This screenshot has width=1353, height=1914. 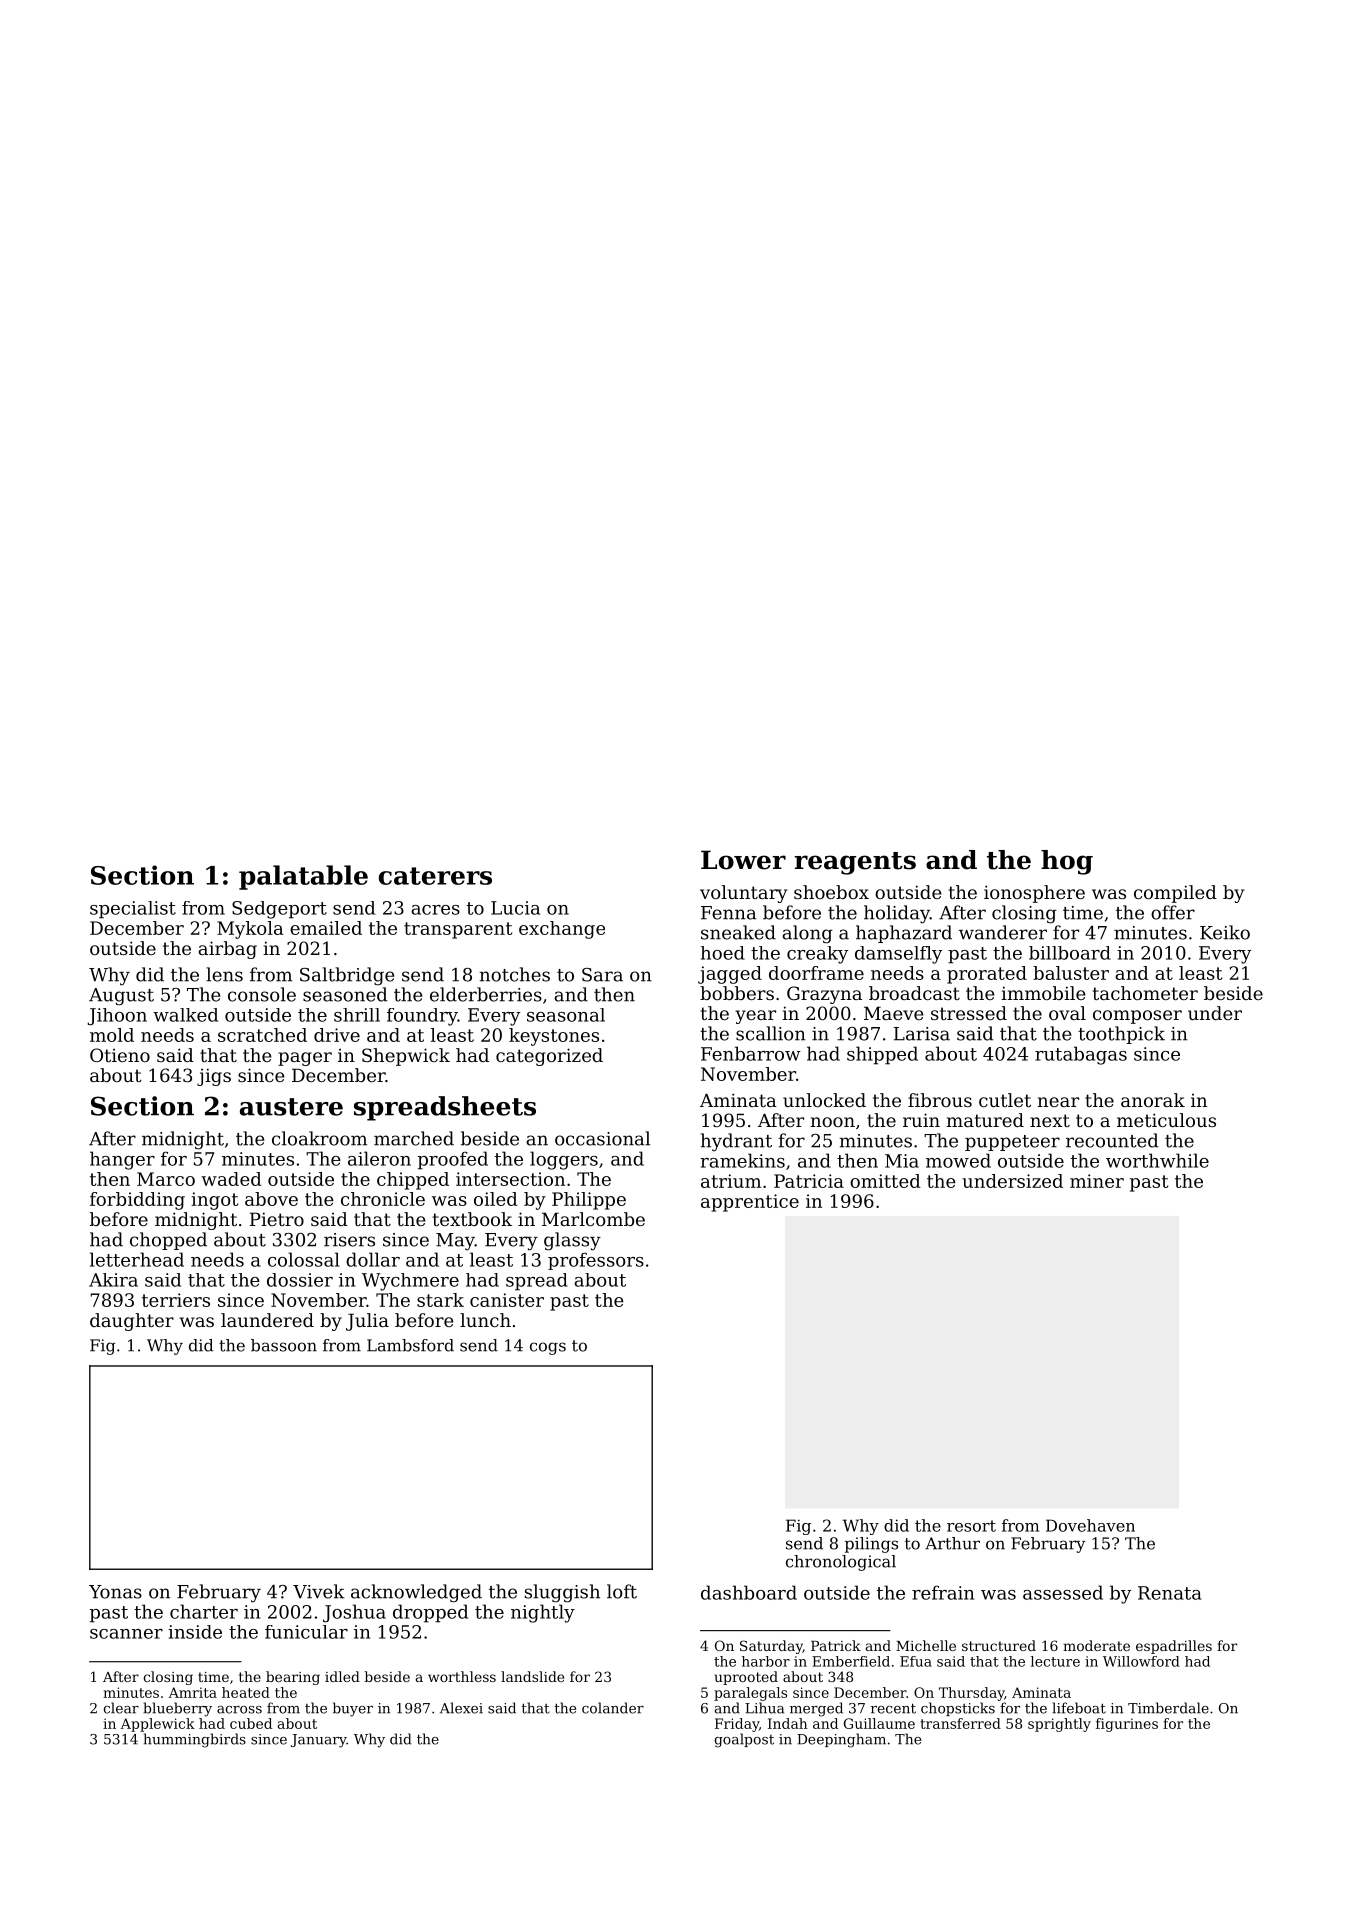 I want to click on assessed, so click(x=1063, y=1592).
